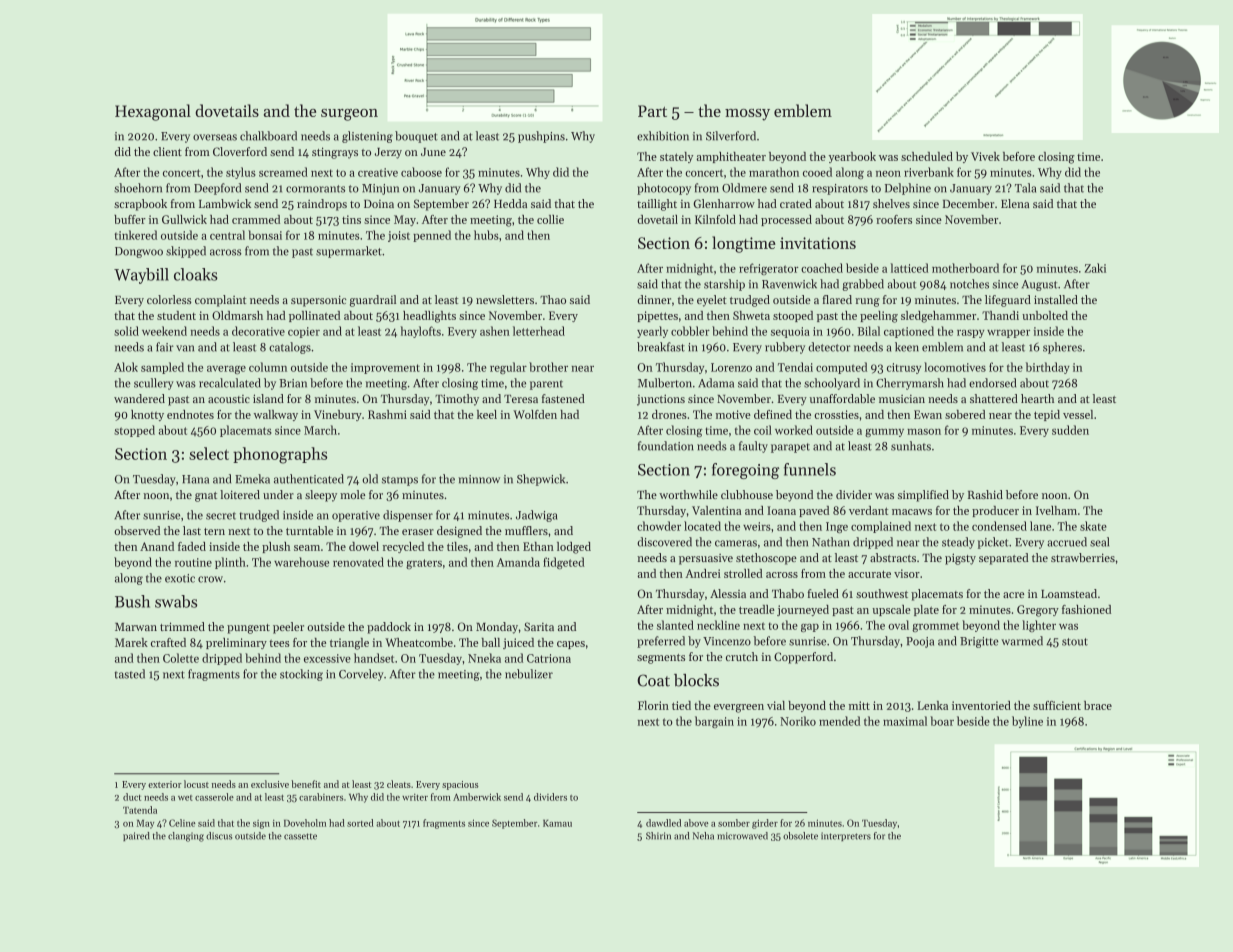  I want to click on exhibition, so click(663, 136).
